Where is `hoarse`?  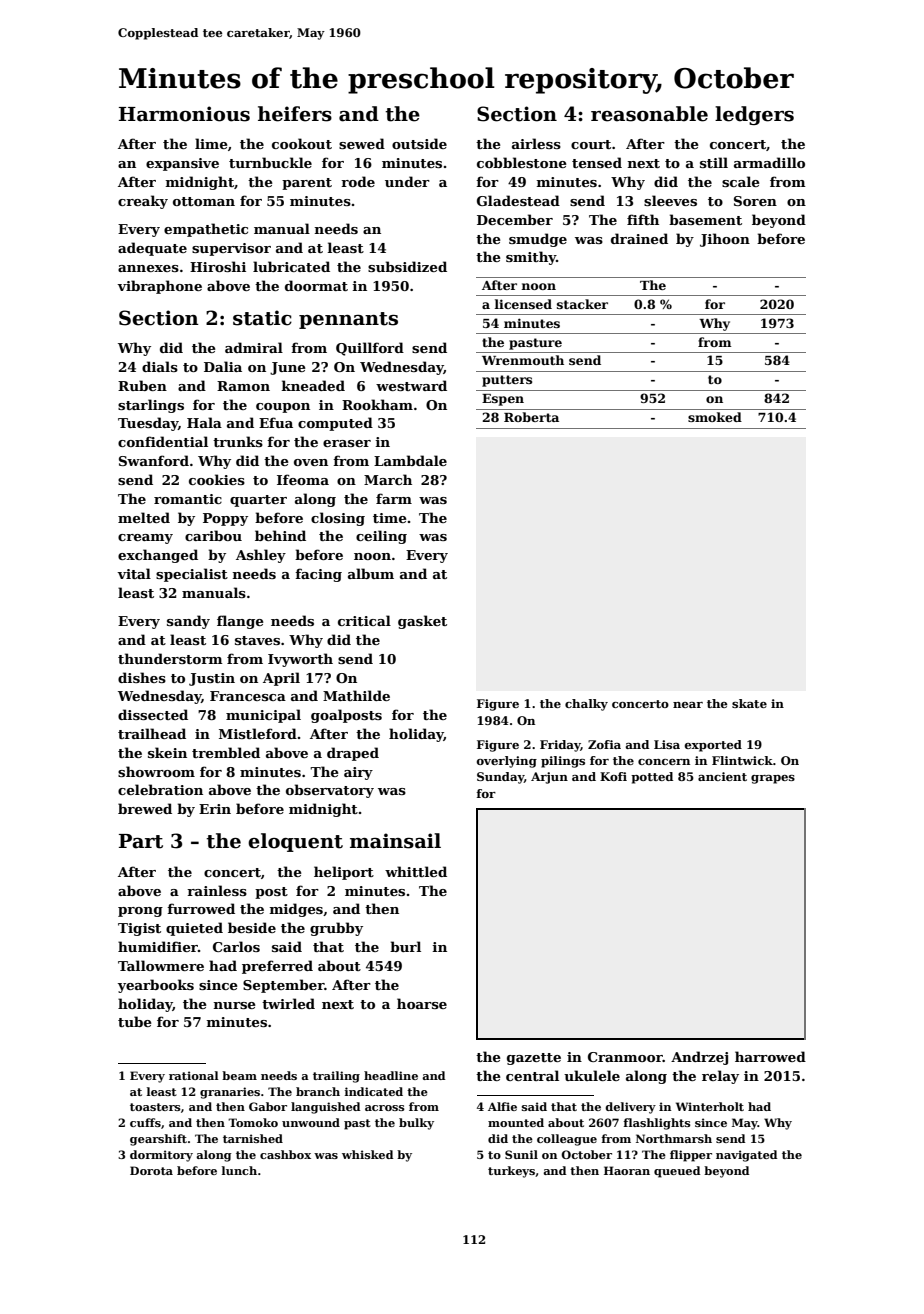 hoarse is located at coordinates (422, 1003).
